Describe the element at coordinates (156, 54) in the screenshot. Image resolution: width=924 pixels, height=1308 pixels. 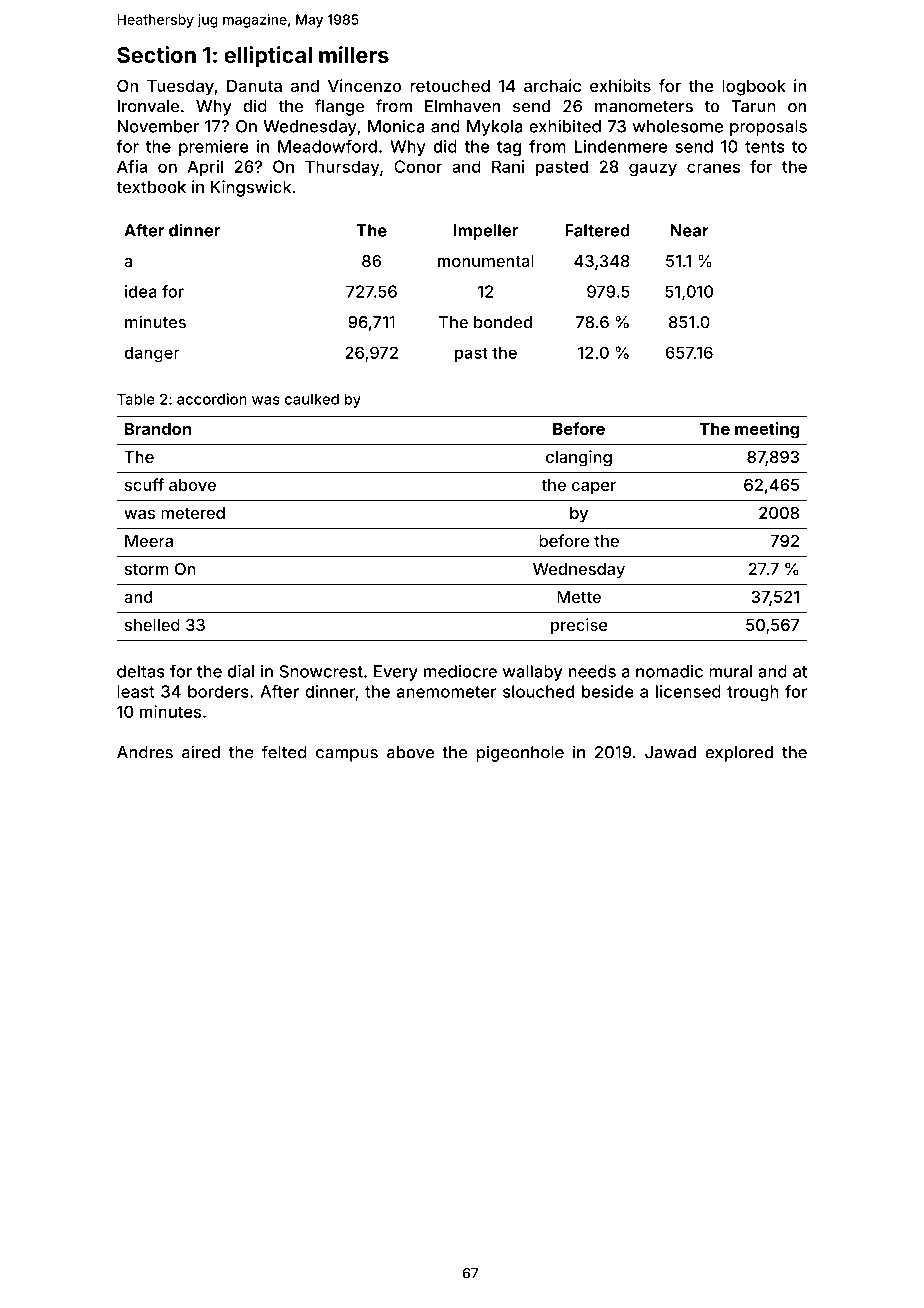
I see `Section` at that location.
